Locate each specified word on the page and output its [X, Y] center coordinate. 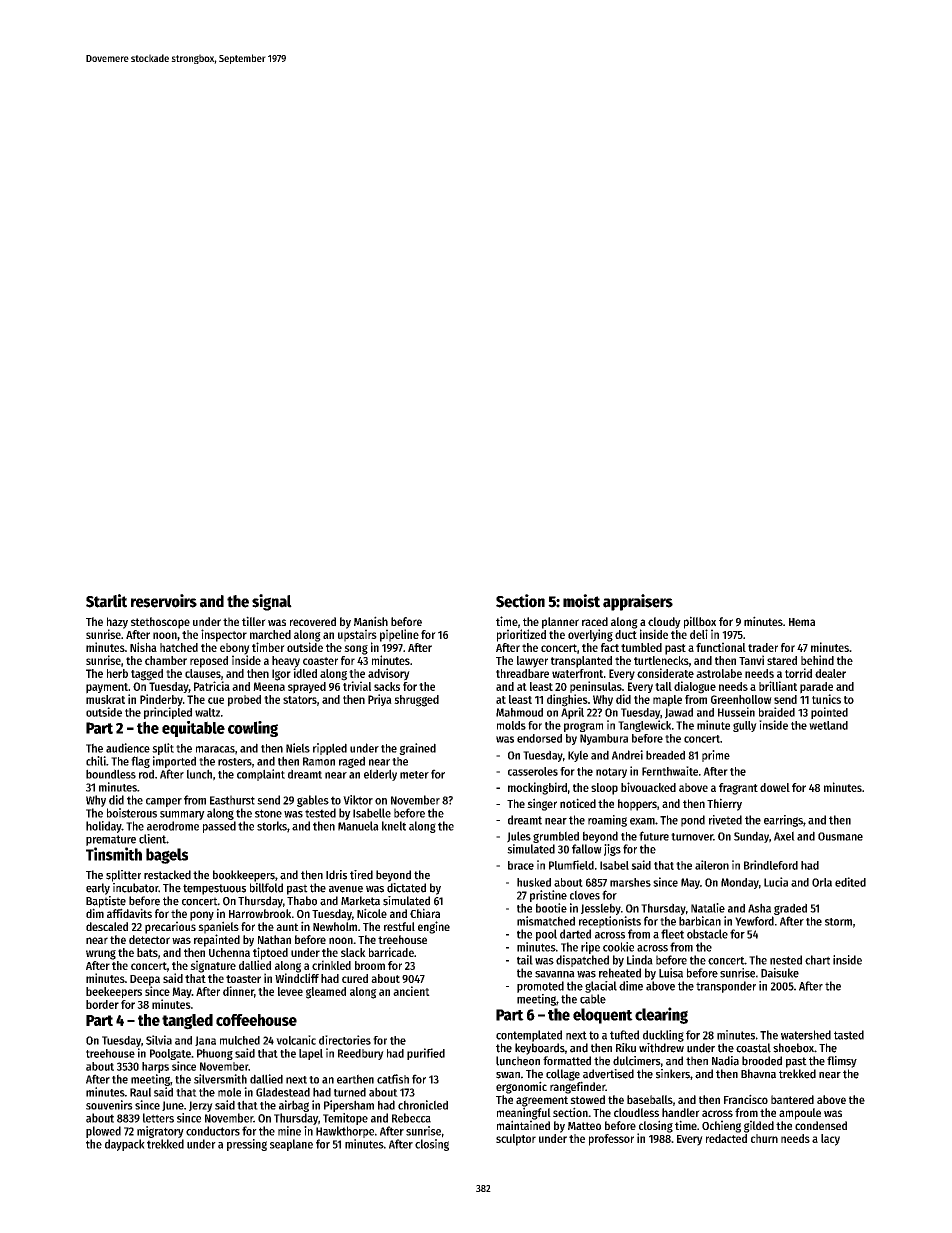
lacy [830, 1140]
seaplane [291, 1145]
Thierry [724, 804]
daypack [125, 1145]
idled [305, 673]
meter [414, 775]
